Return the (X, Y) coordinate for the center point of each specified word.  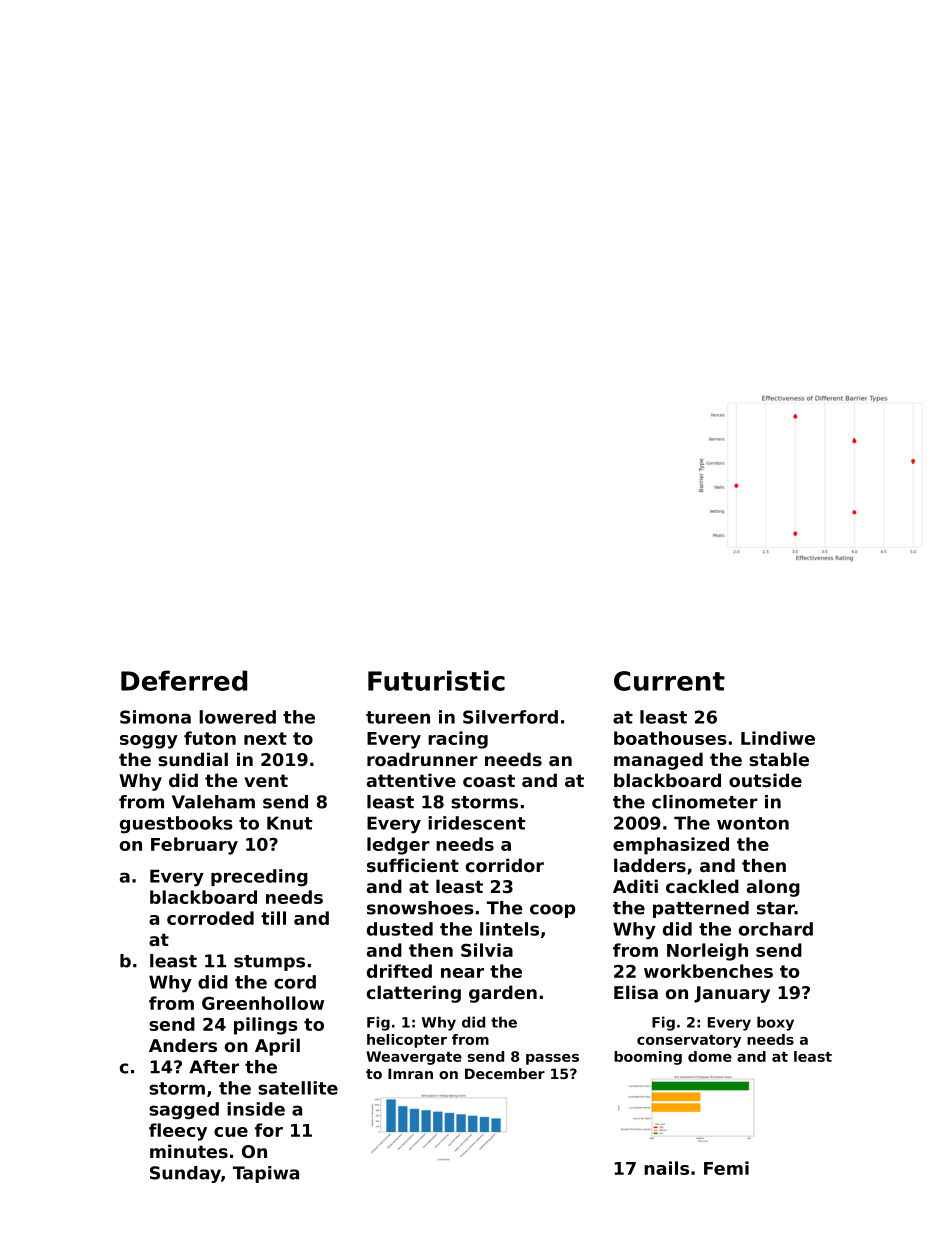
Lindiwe (778, 738)
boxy (775, 1023)
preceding (259, 878)
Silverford (510, 717)
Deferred (184, 680)
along (773, 888)
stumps (269, 963)
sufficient (413, 865)
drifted (399, 971)
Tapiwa (266, 1174)
